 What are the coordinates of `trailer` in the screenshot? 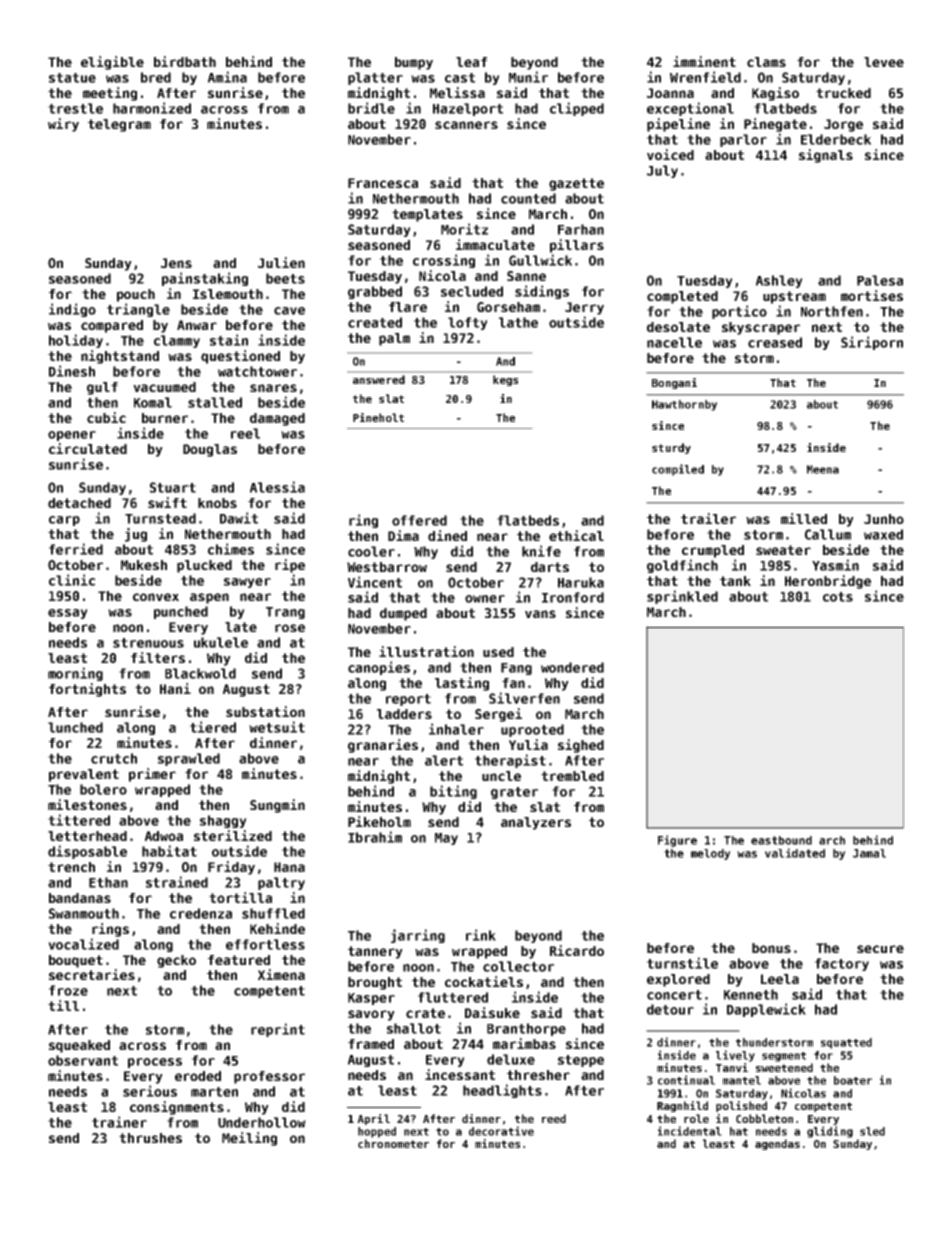 It's located at (708, 518).
